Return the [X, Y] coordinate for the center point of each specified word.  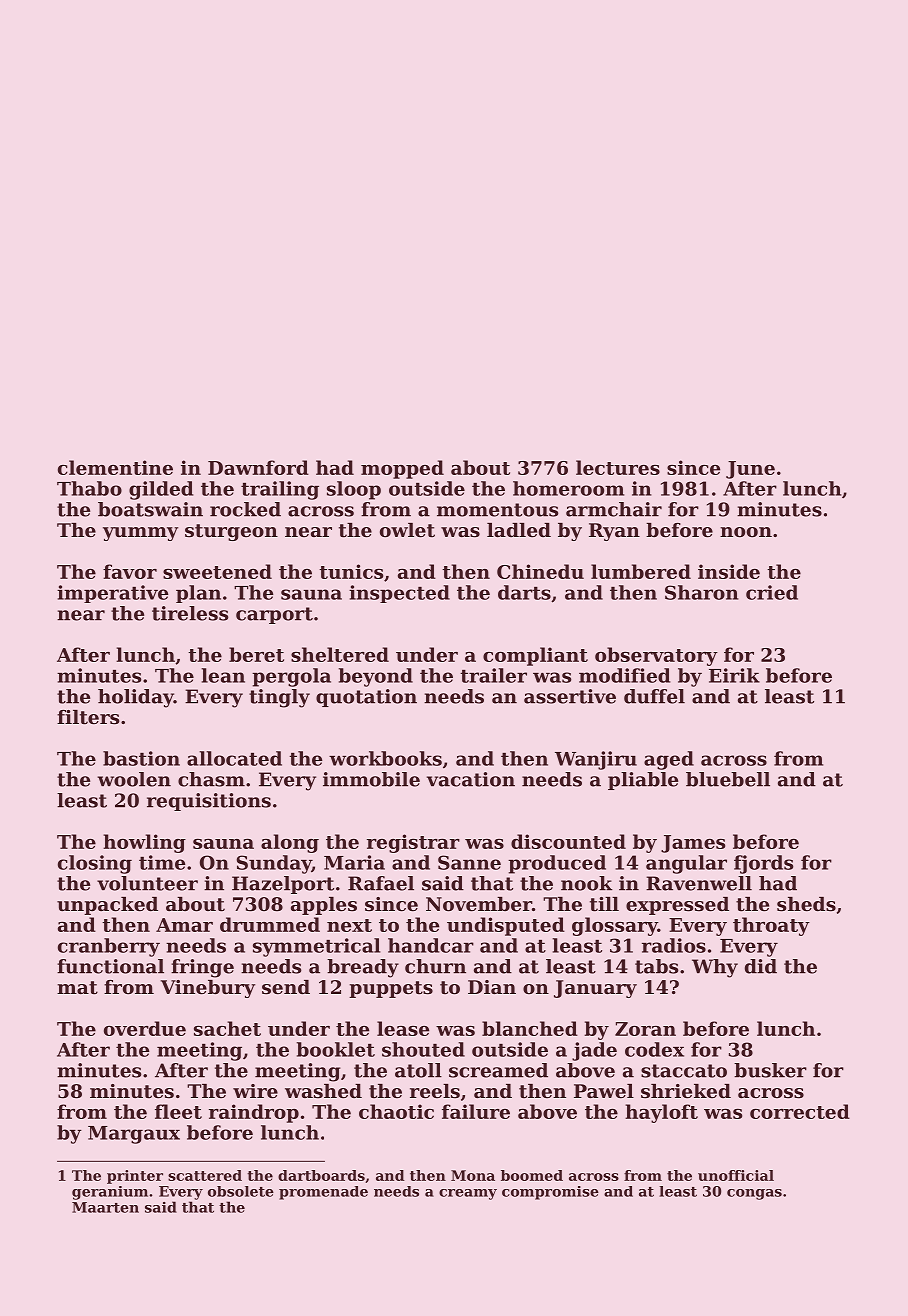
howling [144, 843]
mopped [402, 469]
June [750, 470]
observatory [656, 656]
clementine [115, 467]
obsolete [241, 1191]
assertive [570, 696]
